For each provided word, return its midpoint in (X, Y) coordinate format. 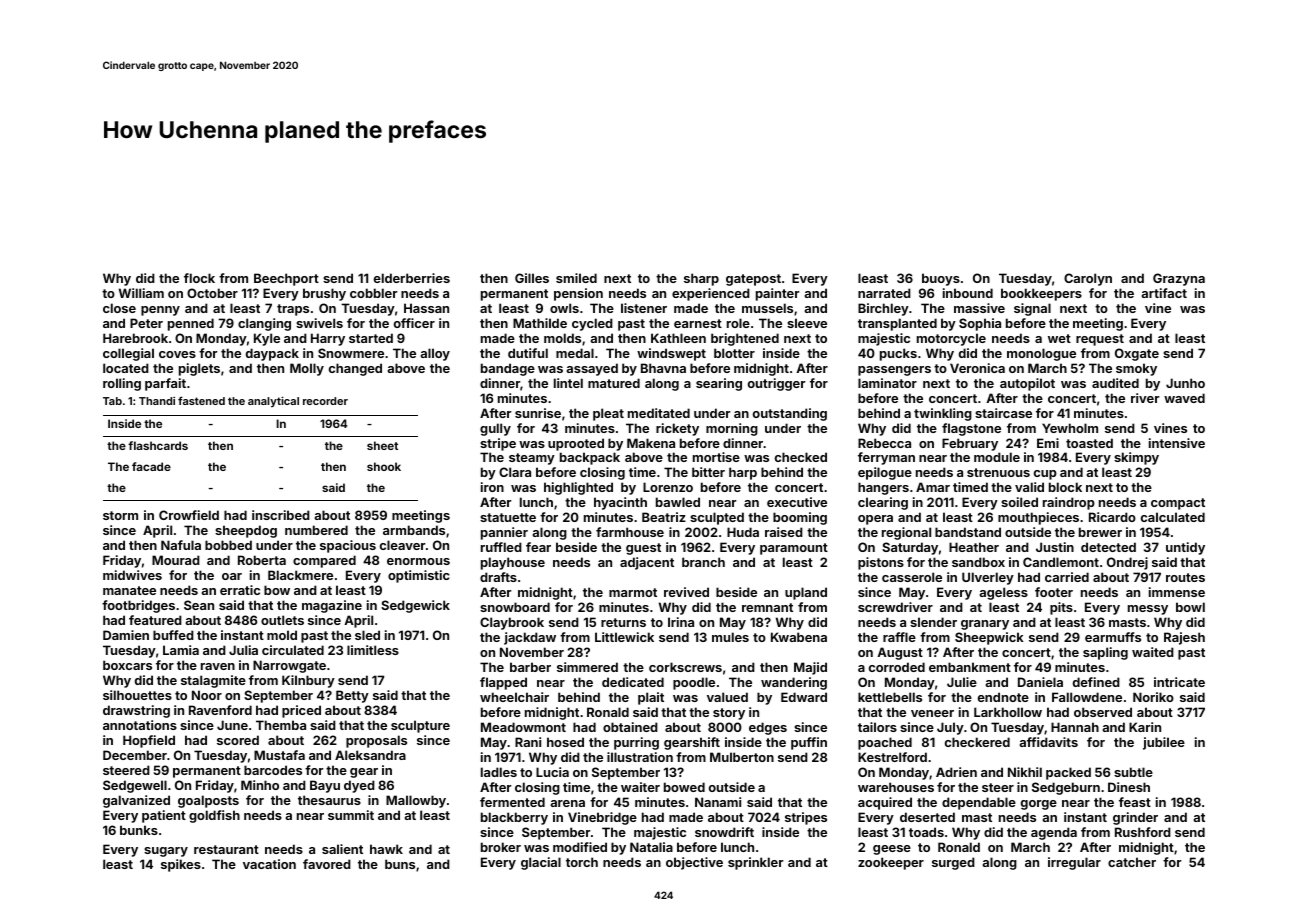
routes (1185, 577)
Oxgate (1137, 354)
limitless (373, 650)
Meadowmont (523, 727)
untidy (1185, 548)
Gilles (532, 278)
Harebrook (135, 338)
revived (686, 592)
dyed (359, 786)
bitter (708, 472)
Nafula (181, 545)
